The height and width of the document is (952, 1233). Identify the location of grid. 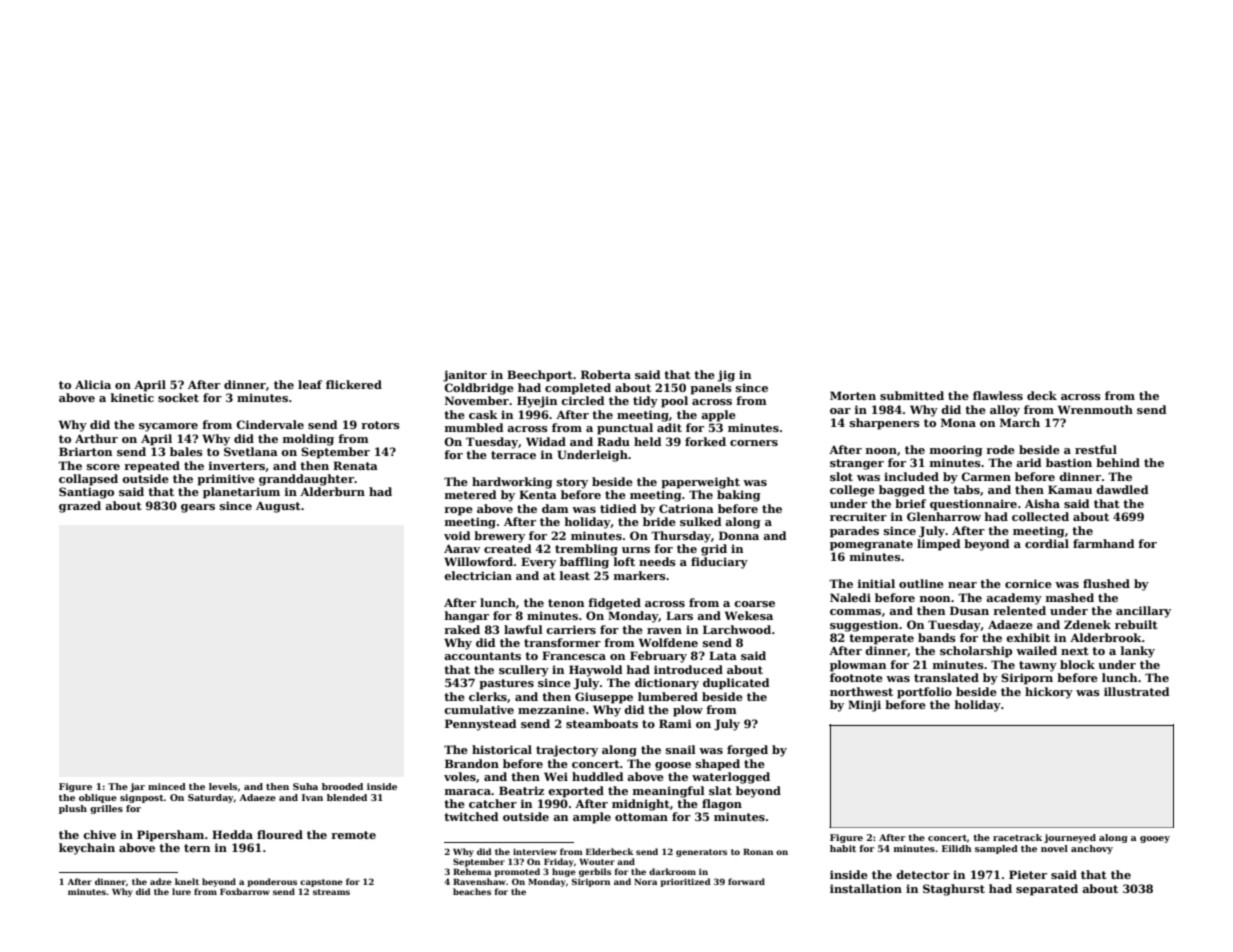
(714, 550).
